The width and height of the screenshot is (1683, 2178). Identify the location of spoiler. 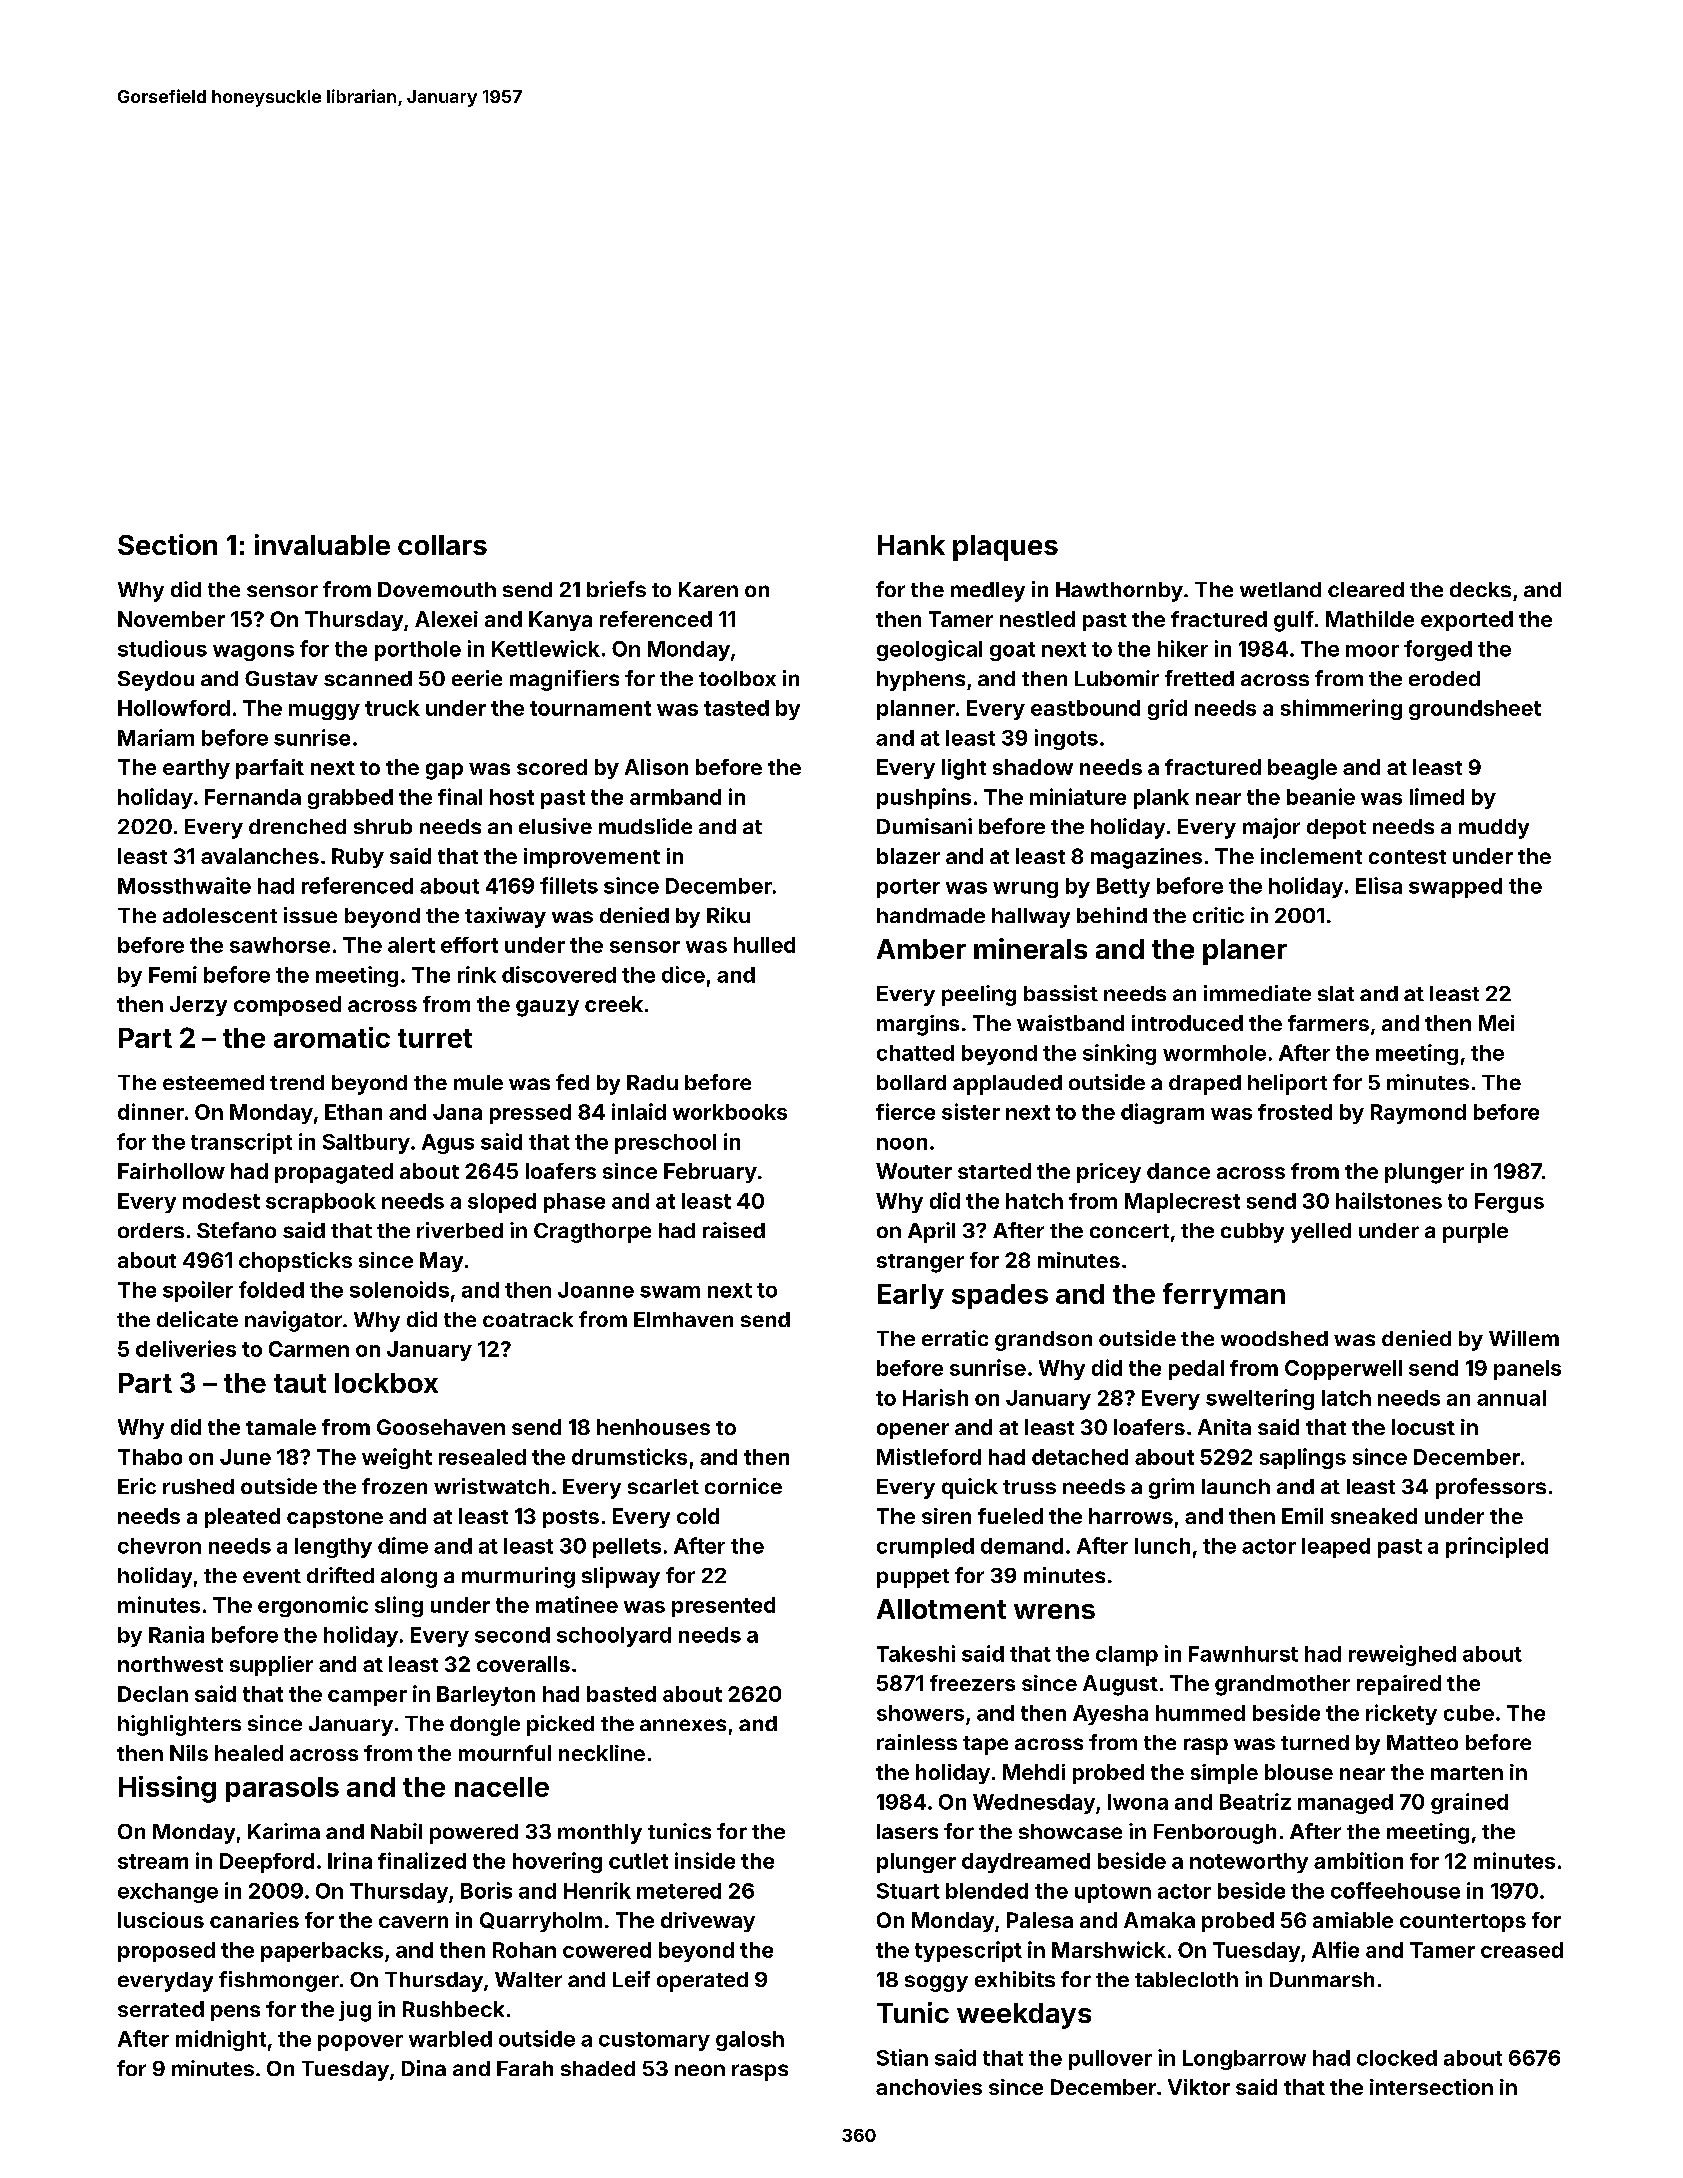
(198, 1291).
